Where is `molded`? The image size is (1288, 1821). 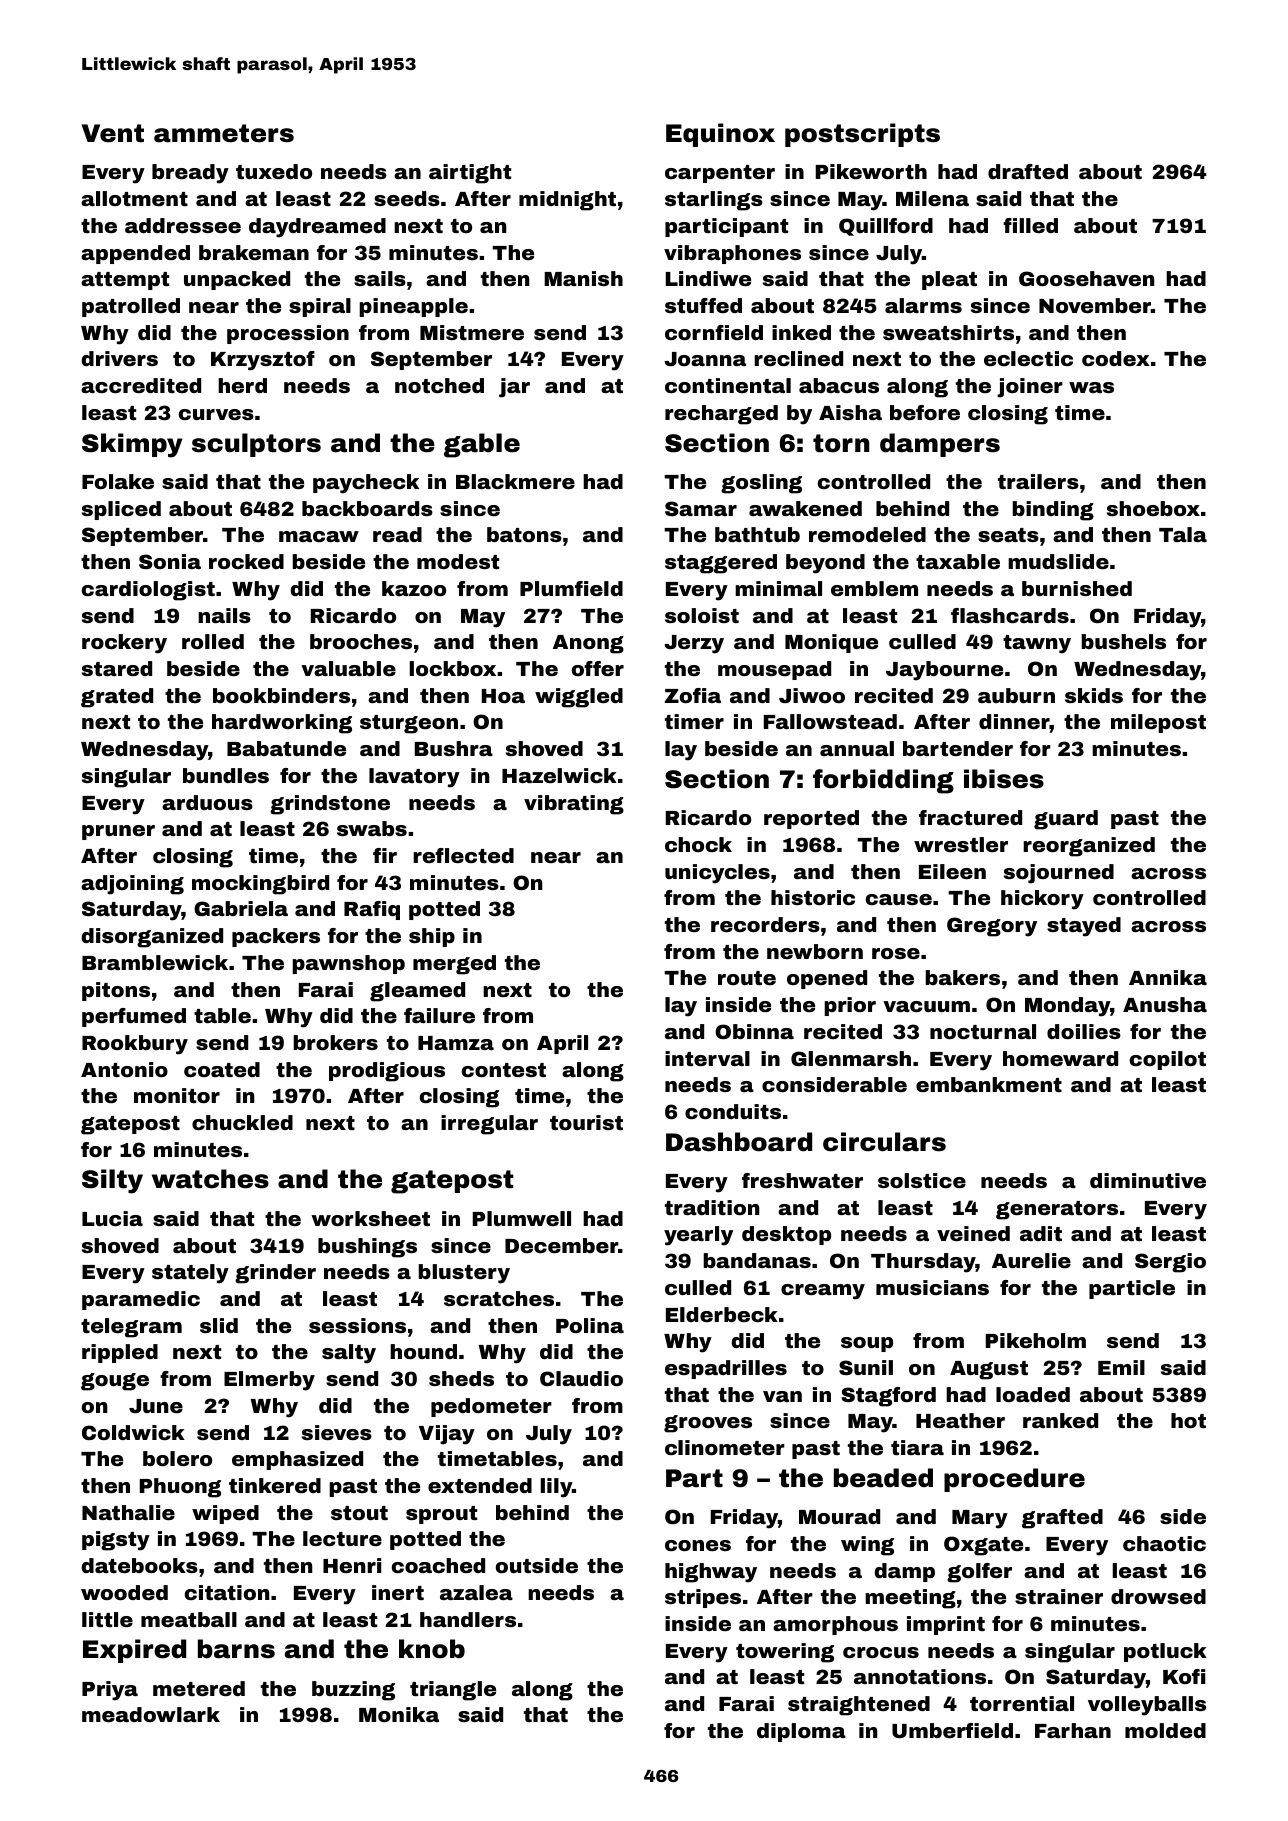 molded is located at coordinates (1165, 1730).
